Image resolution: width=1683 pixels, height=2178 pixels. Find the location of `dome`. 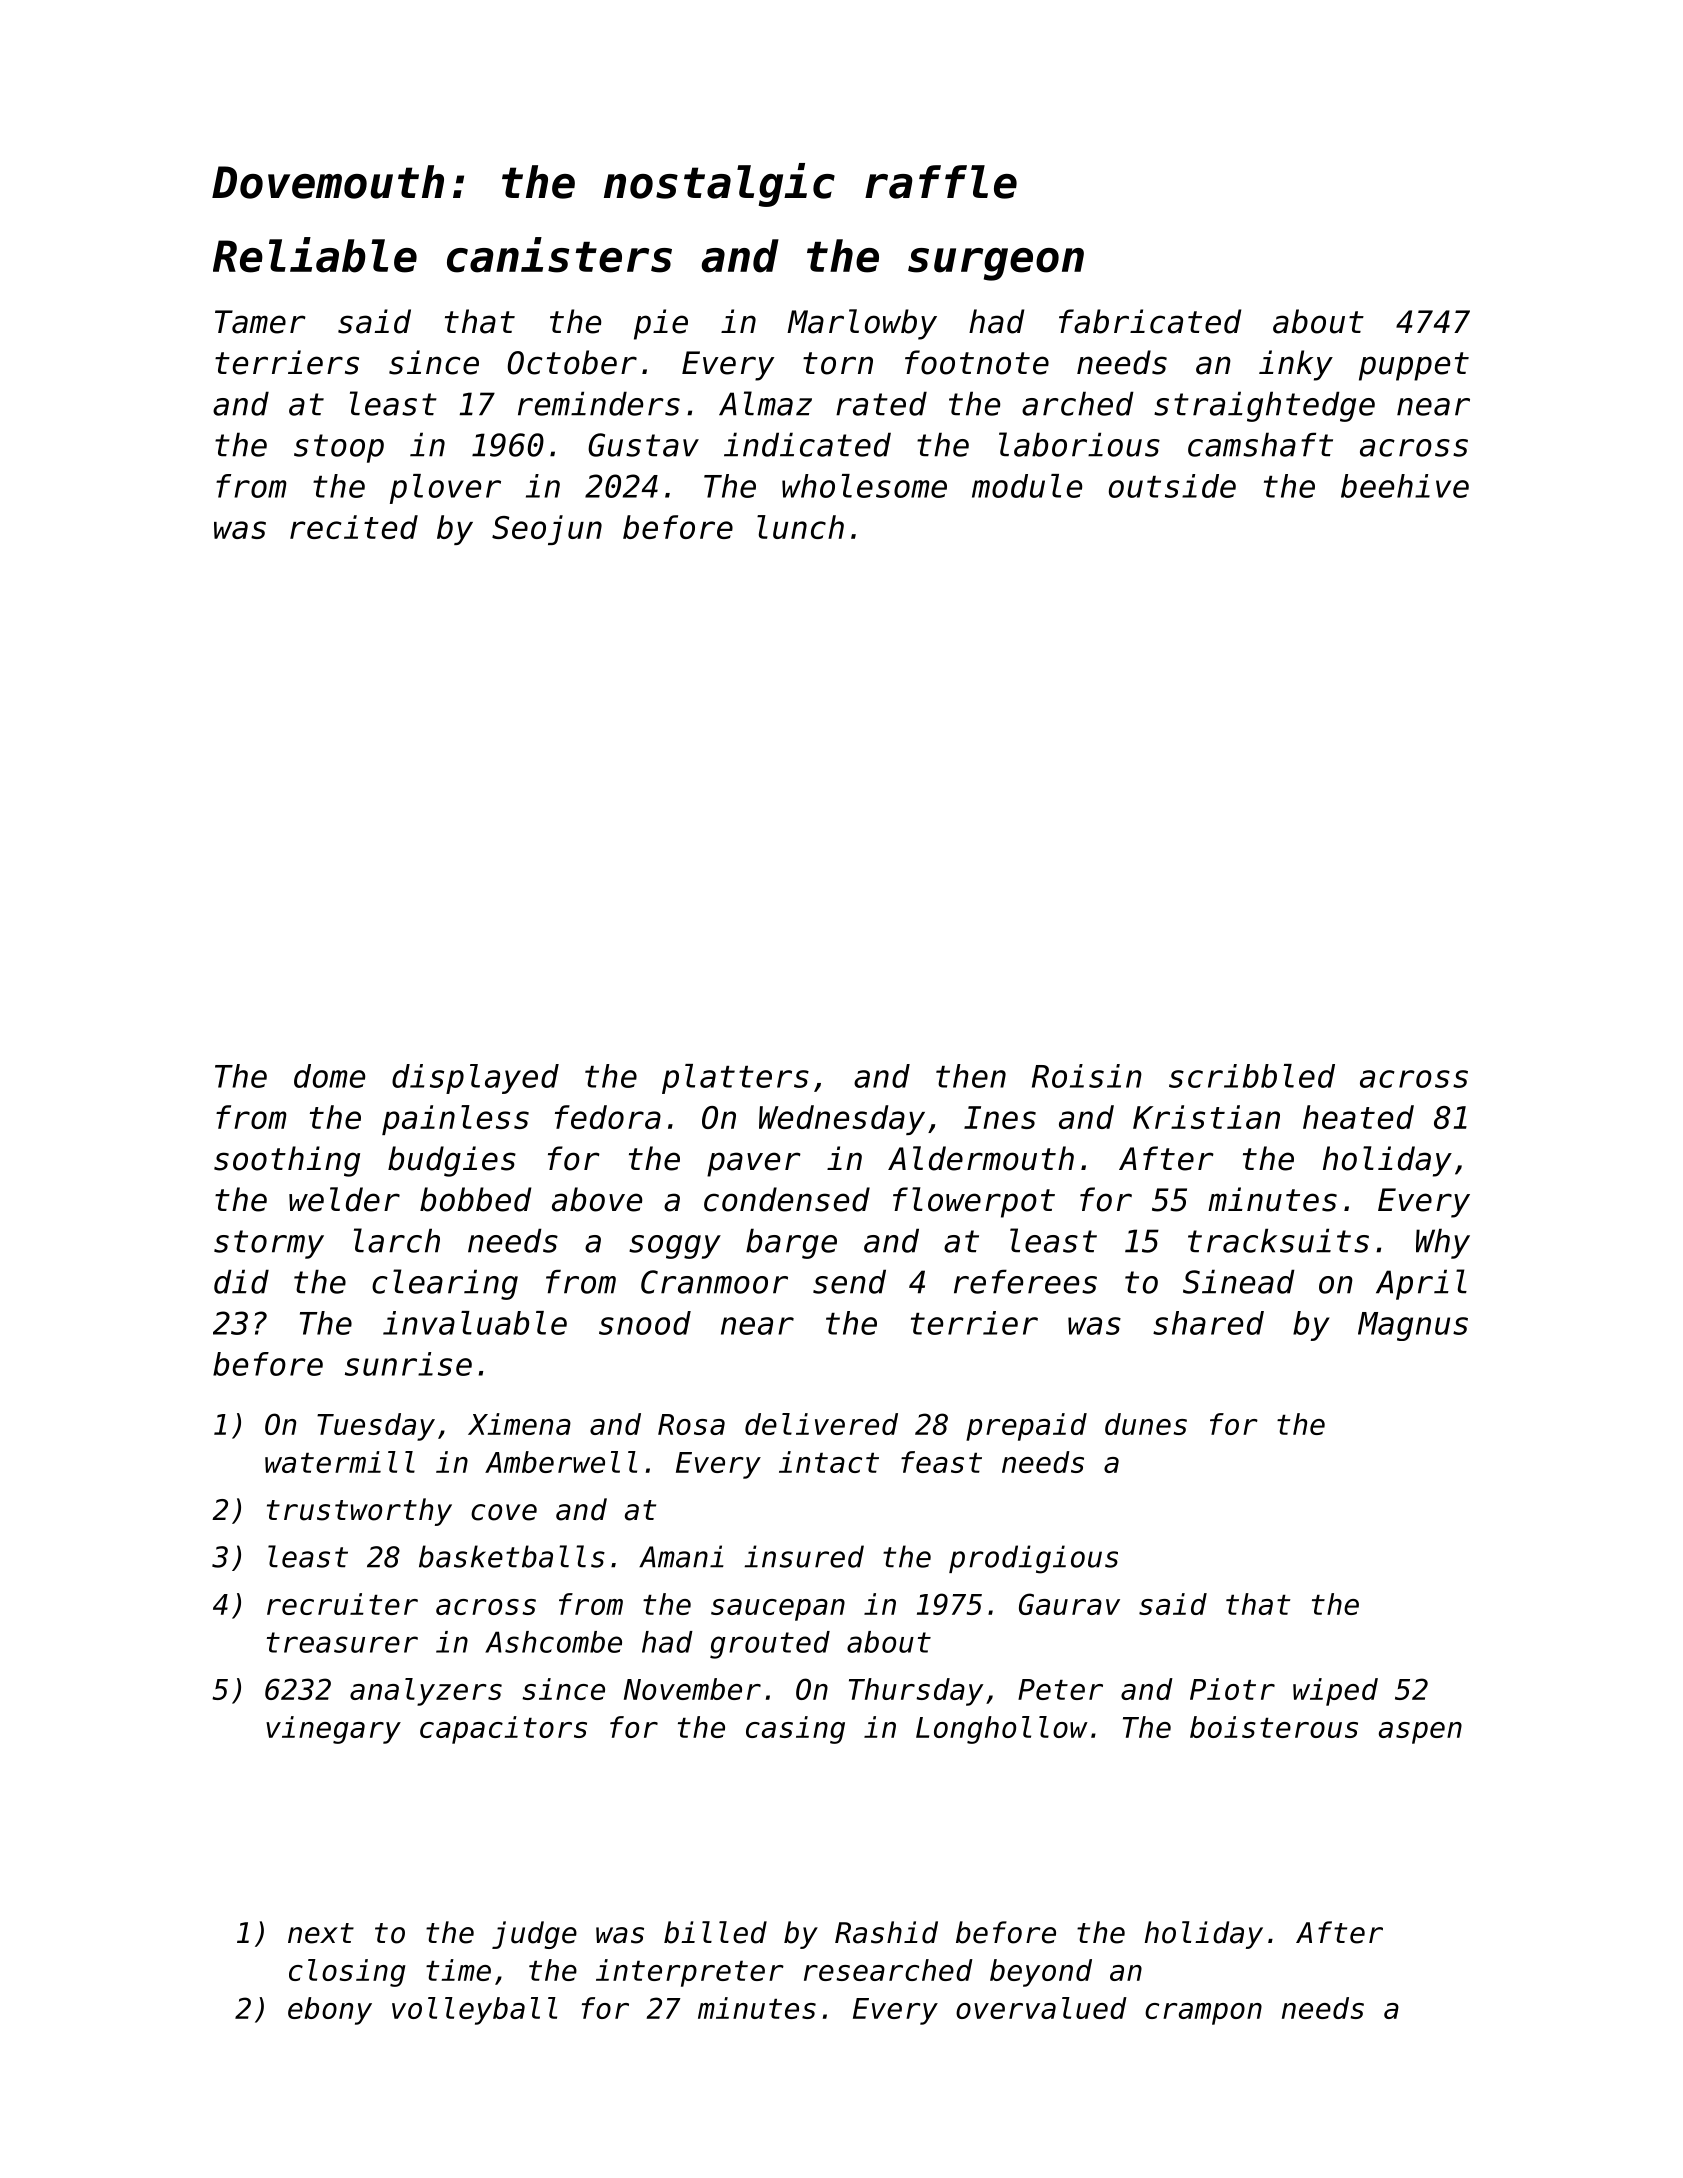

dome is located at coordinates (329, 1076).
